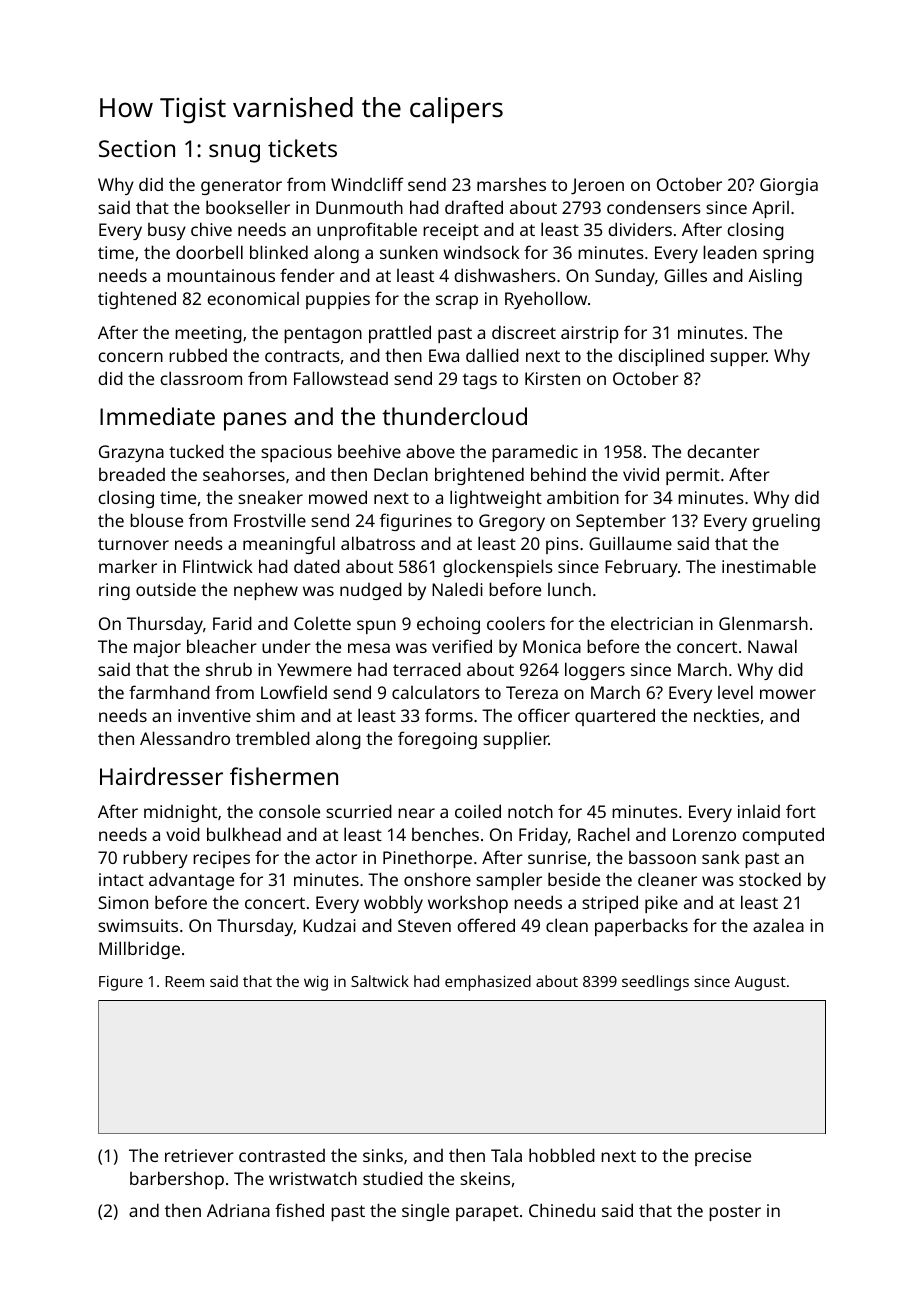 The width and height of the image is (924, 1308). I want to click on tightened, so click(137, 300).
